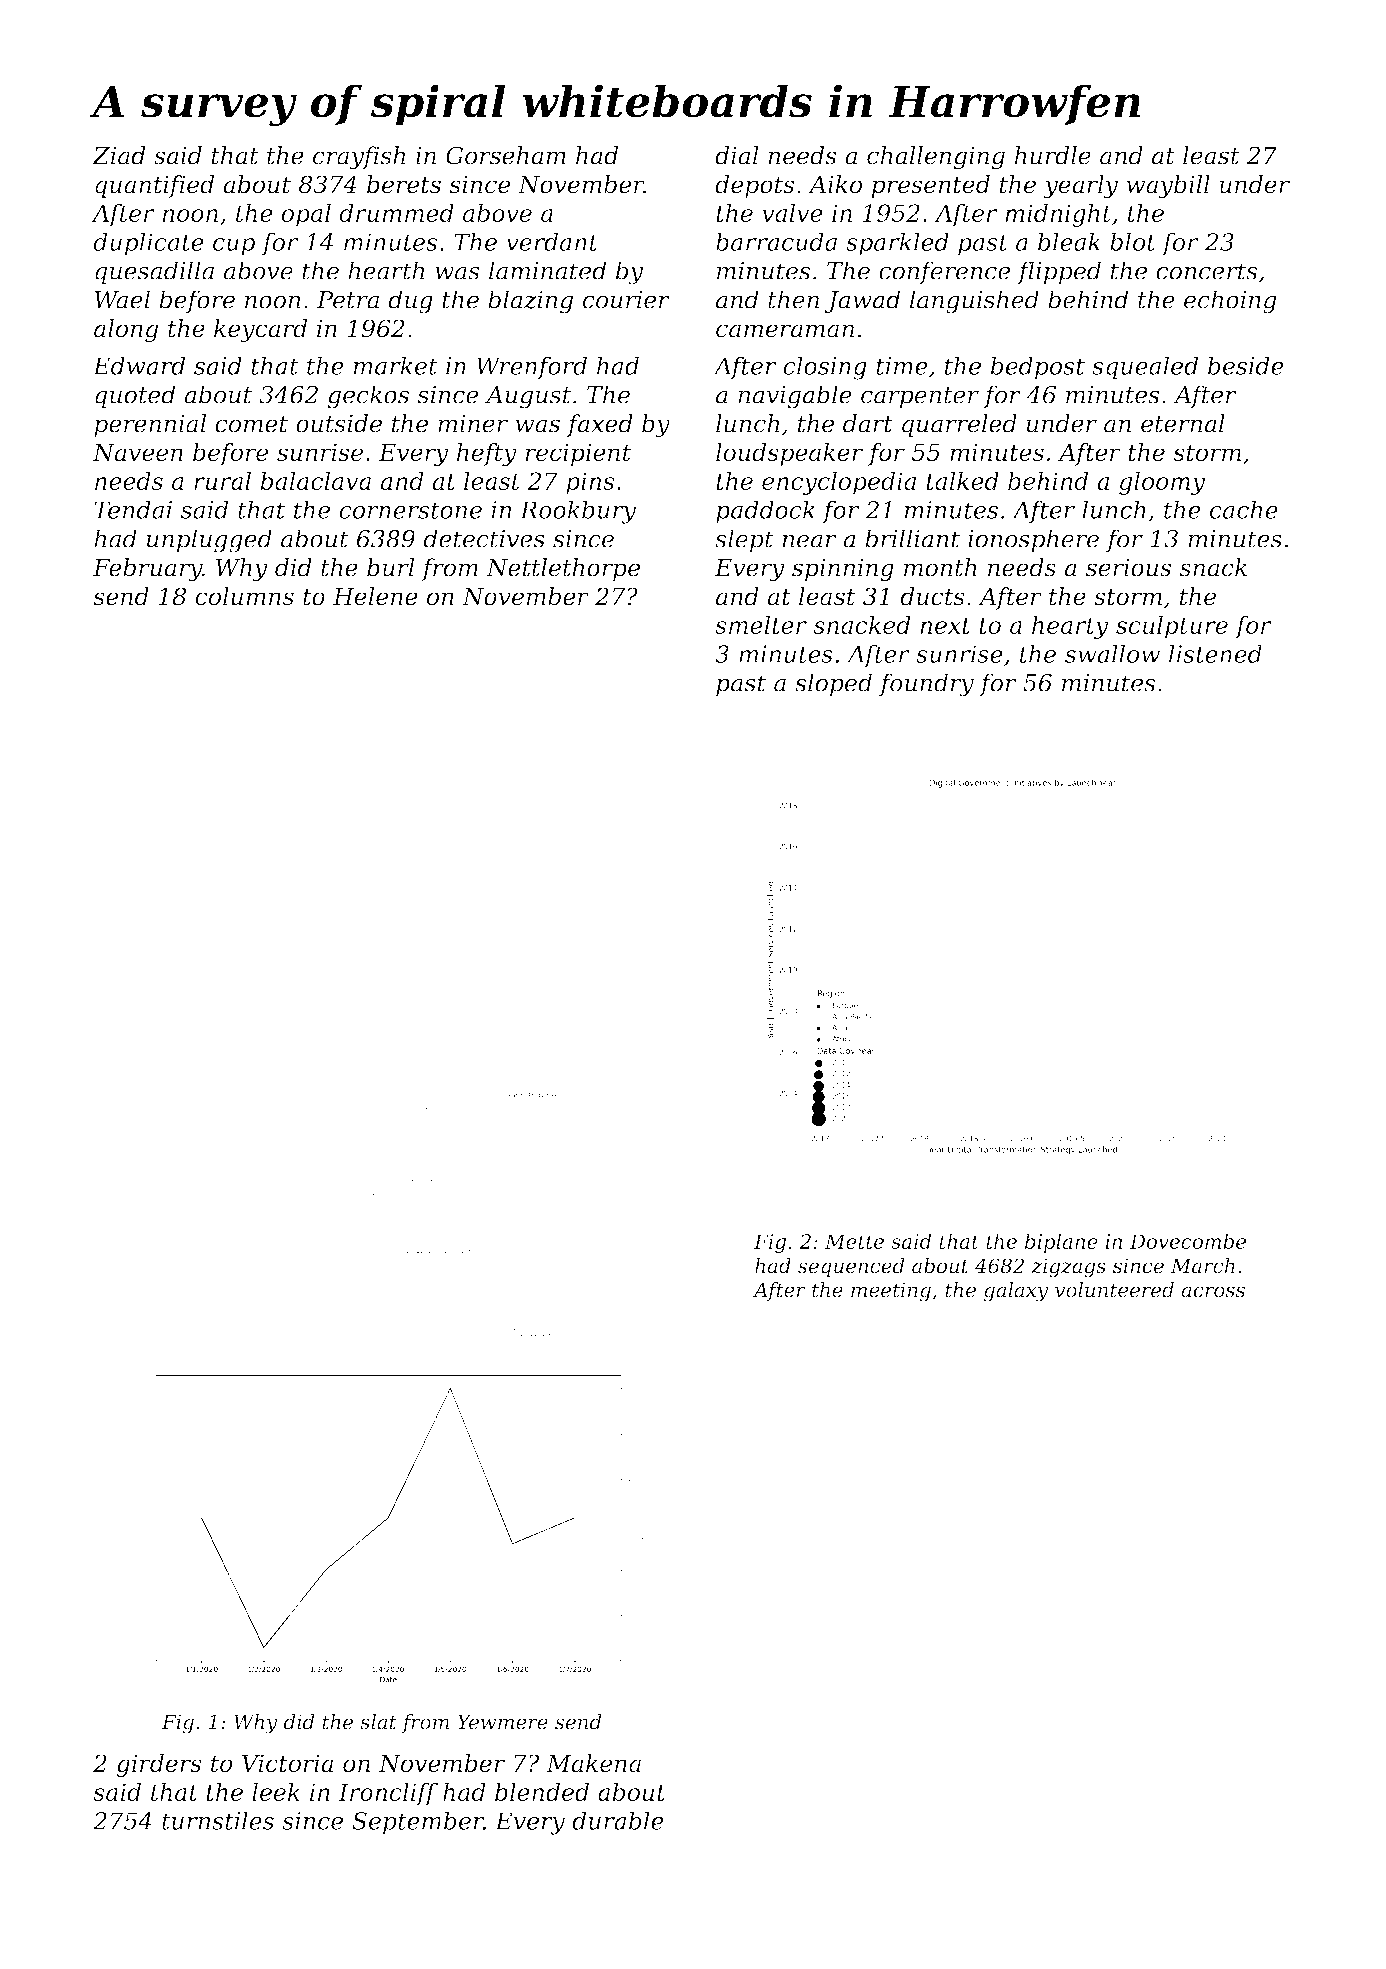 The image size is (1386, 1969). I want to click on Helene, so click(375, 596).
